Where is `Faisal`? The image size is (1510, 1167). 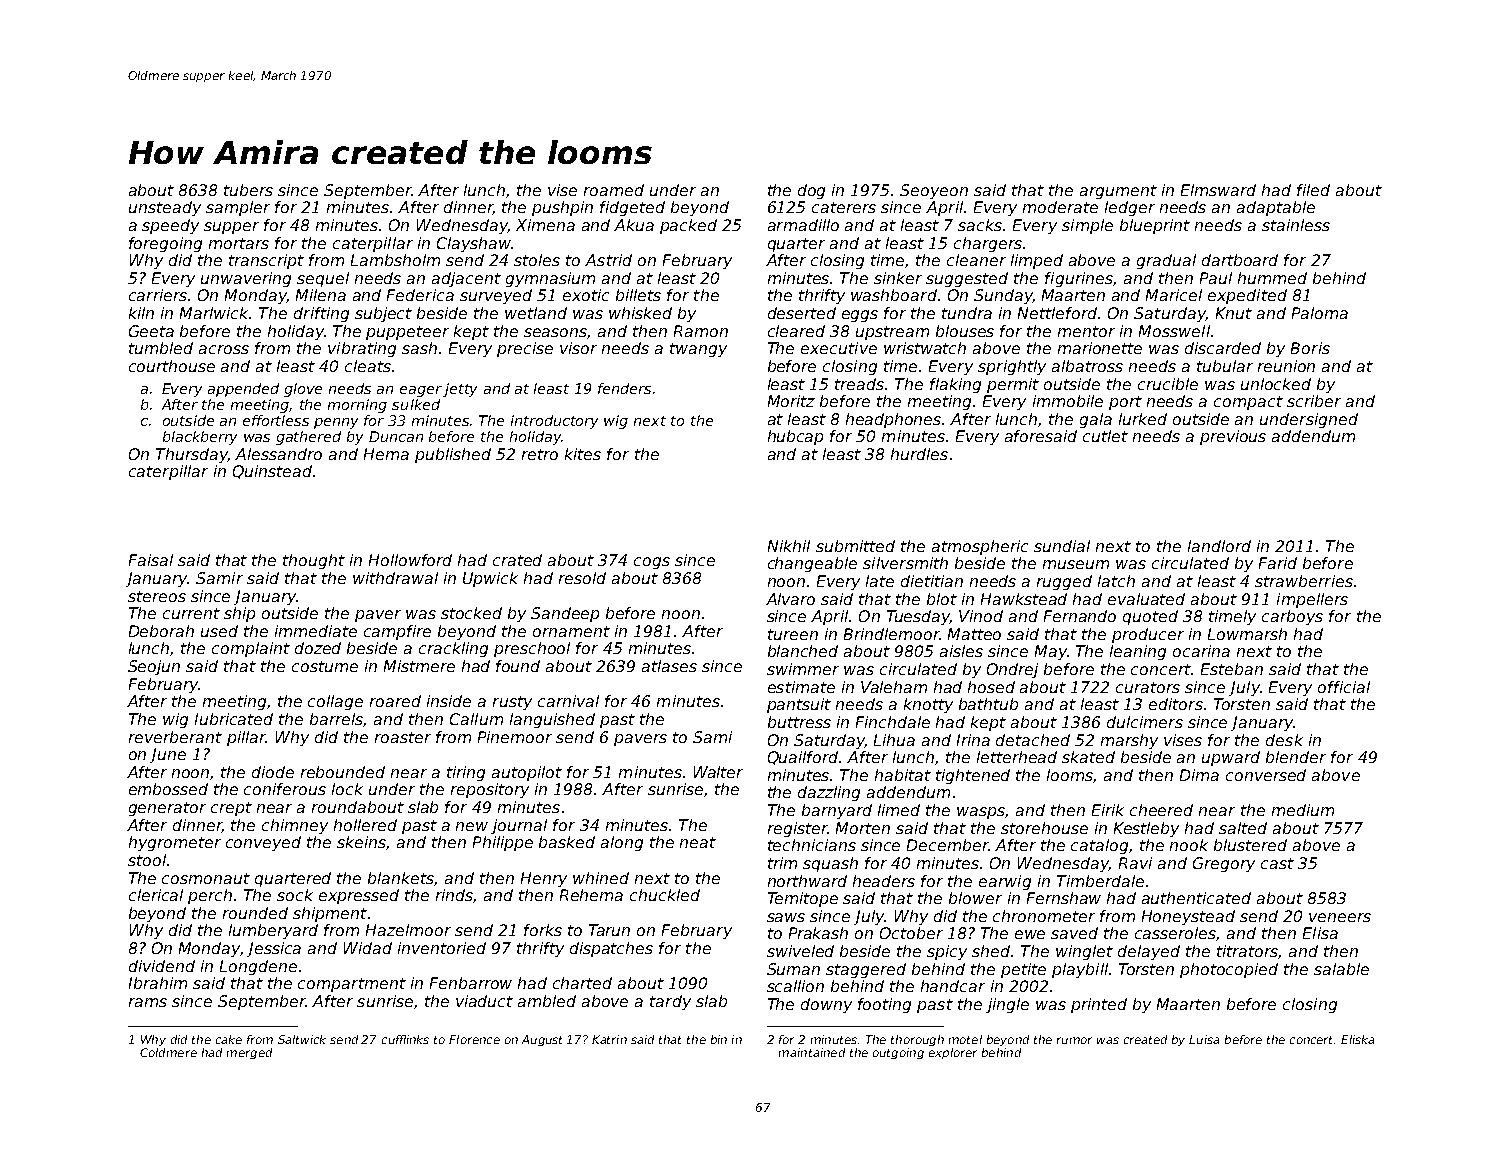 Faisal is located at coordinates (151, 560).
